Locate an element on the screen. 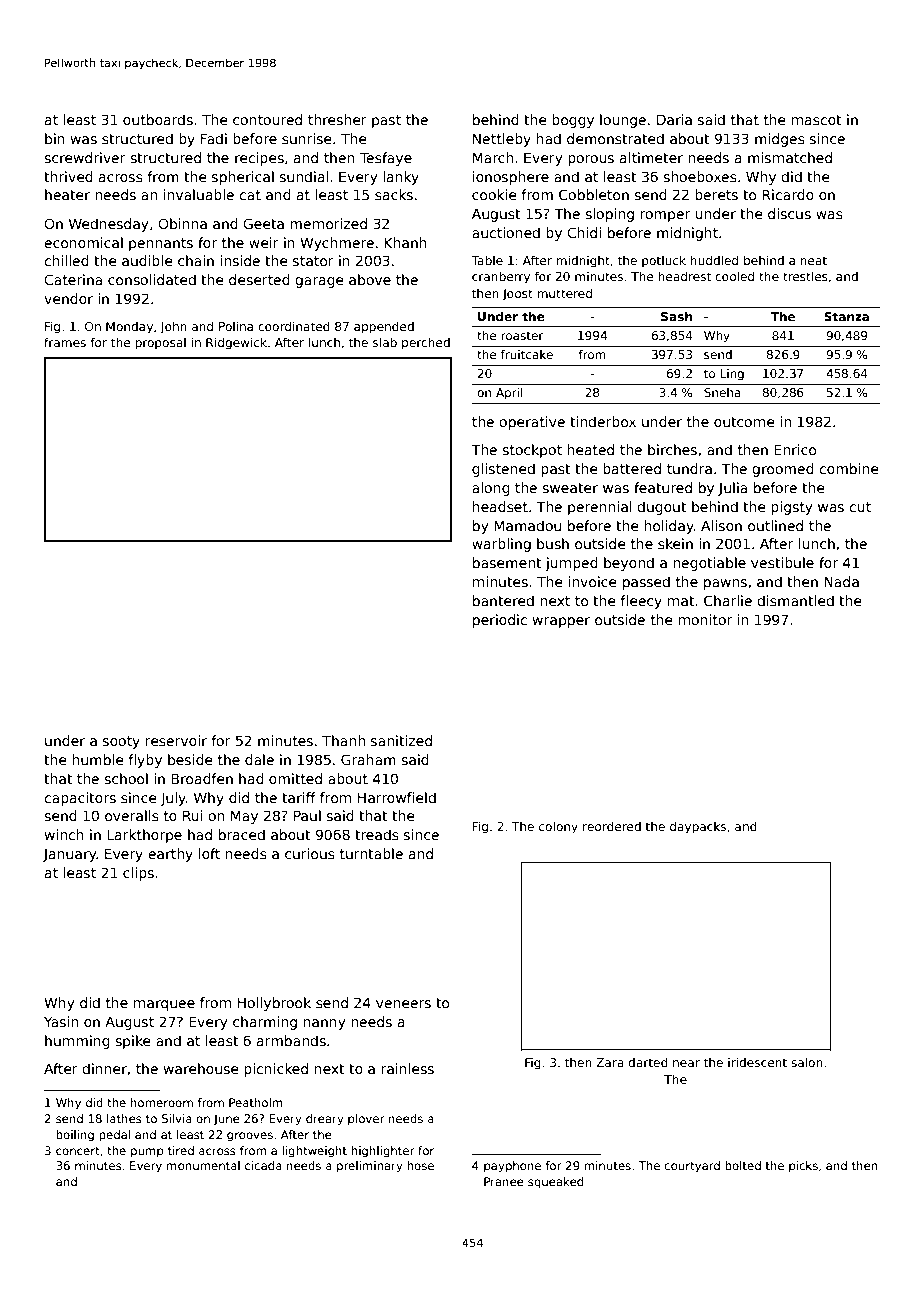 This screenshot has height=1308, width=924. daypacks is located at coordinates (698, 827).
